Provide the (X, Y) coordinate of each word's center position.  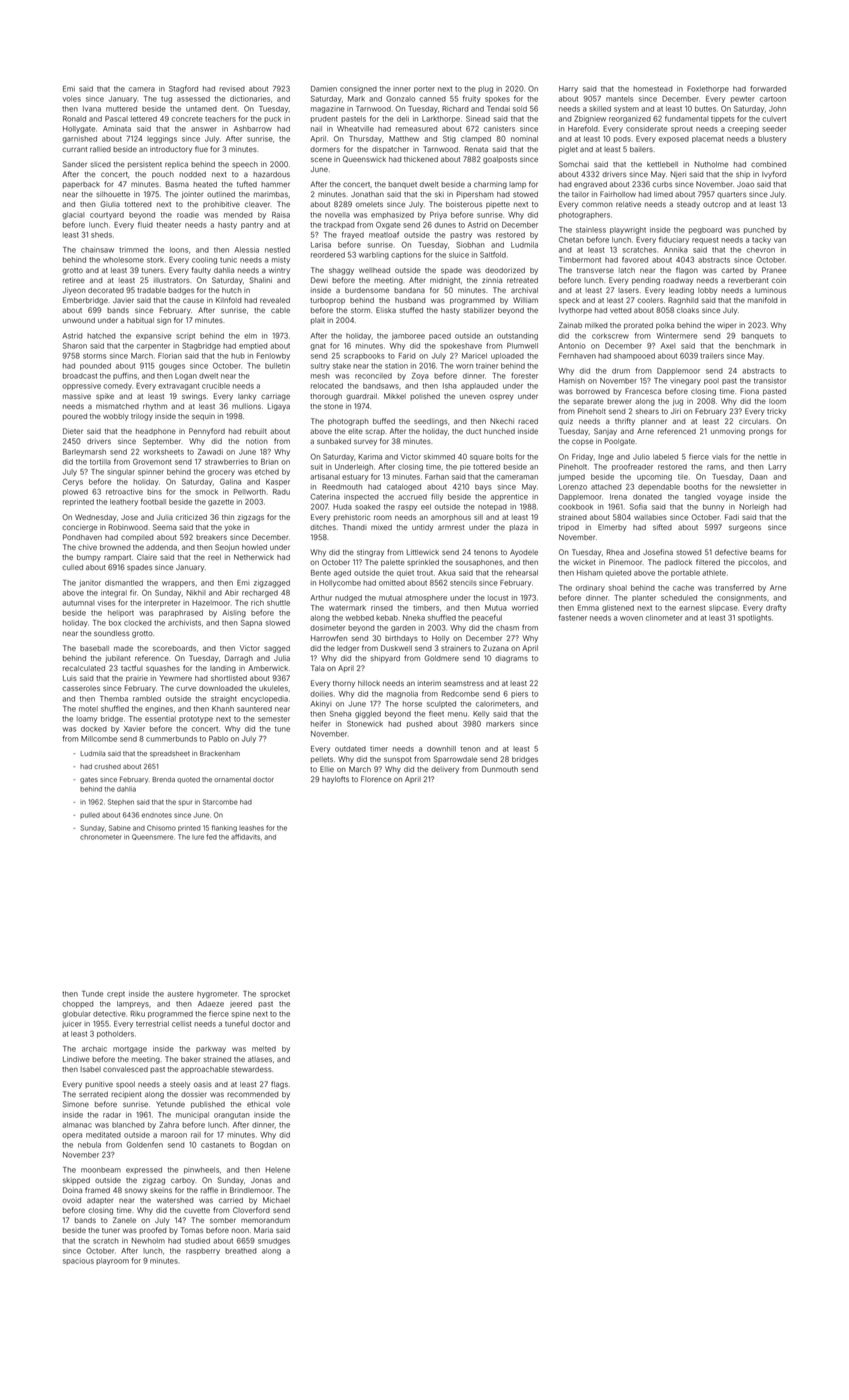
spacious (78, 1262)
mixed (381, 527)
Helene (278, 1170)
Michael (276, 1200)
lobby (707, 291)
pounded (95, 366)
